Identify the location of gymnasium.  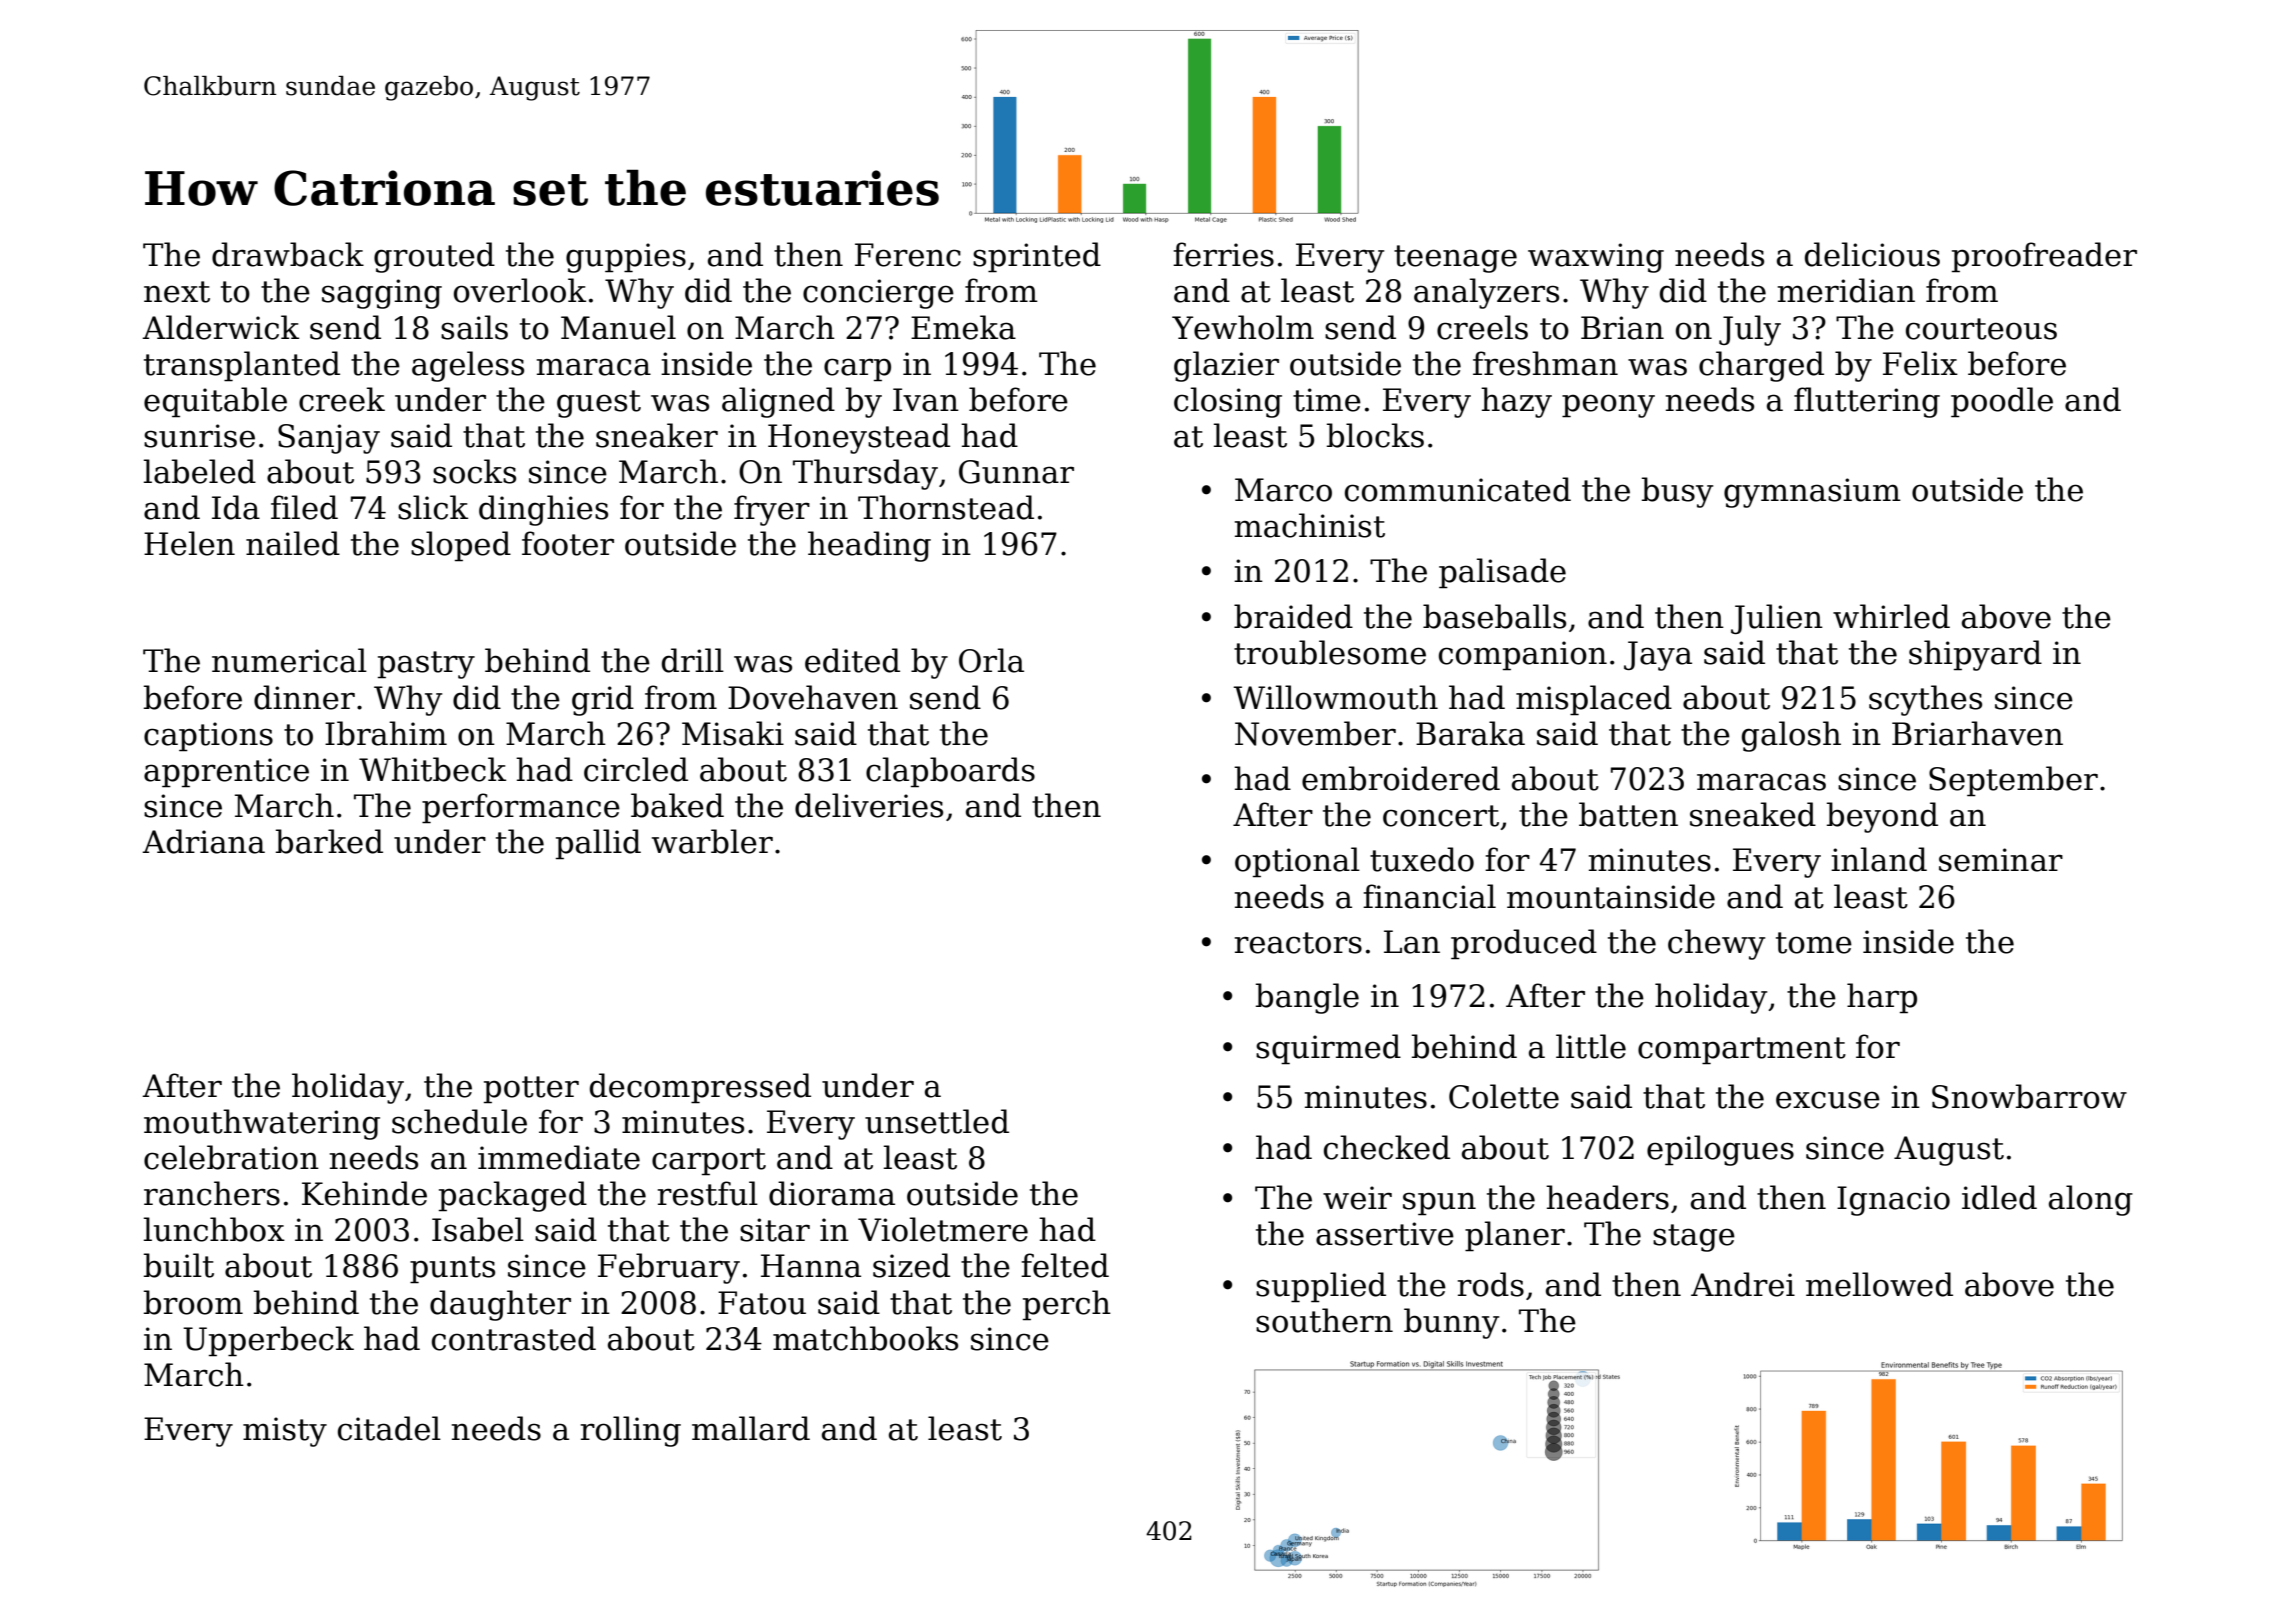
(1812, 493).
